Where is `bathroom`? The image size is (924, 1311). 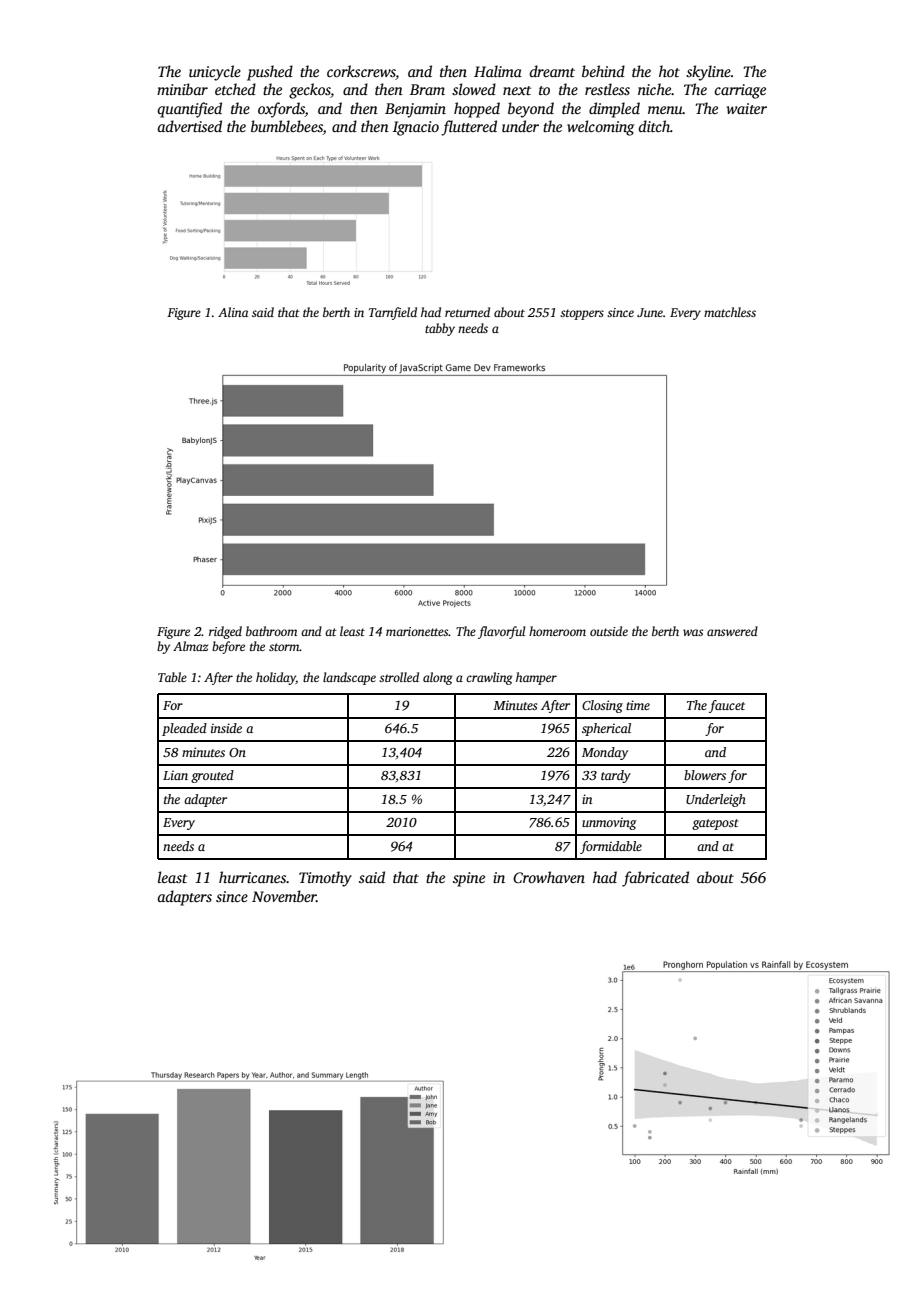 bathroom is located at coordinates (271, 631).
